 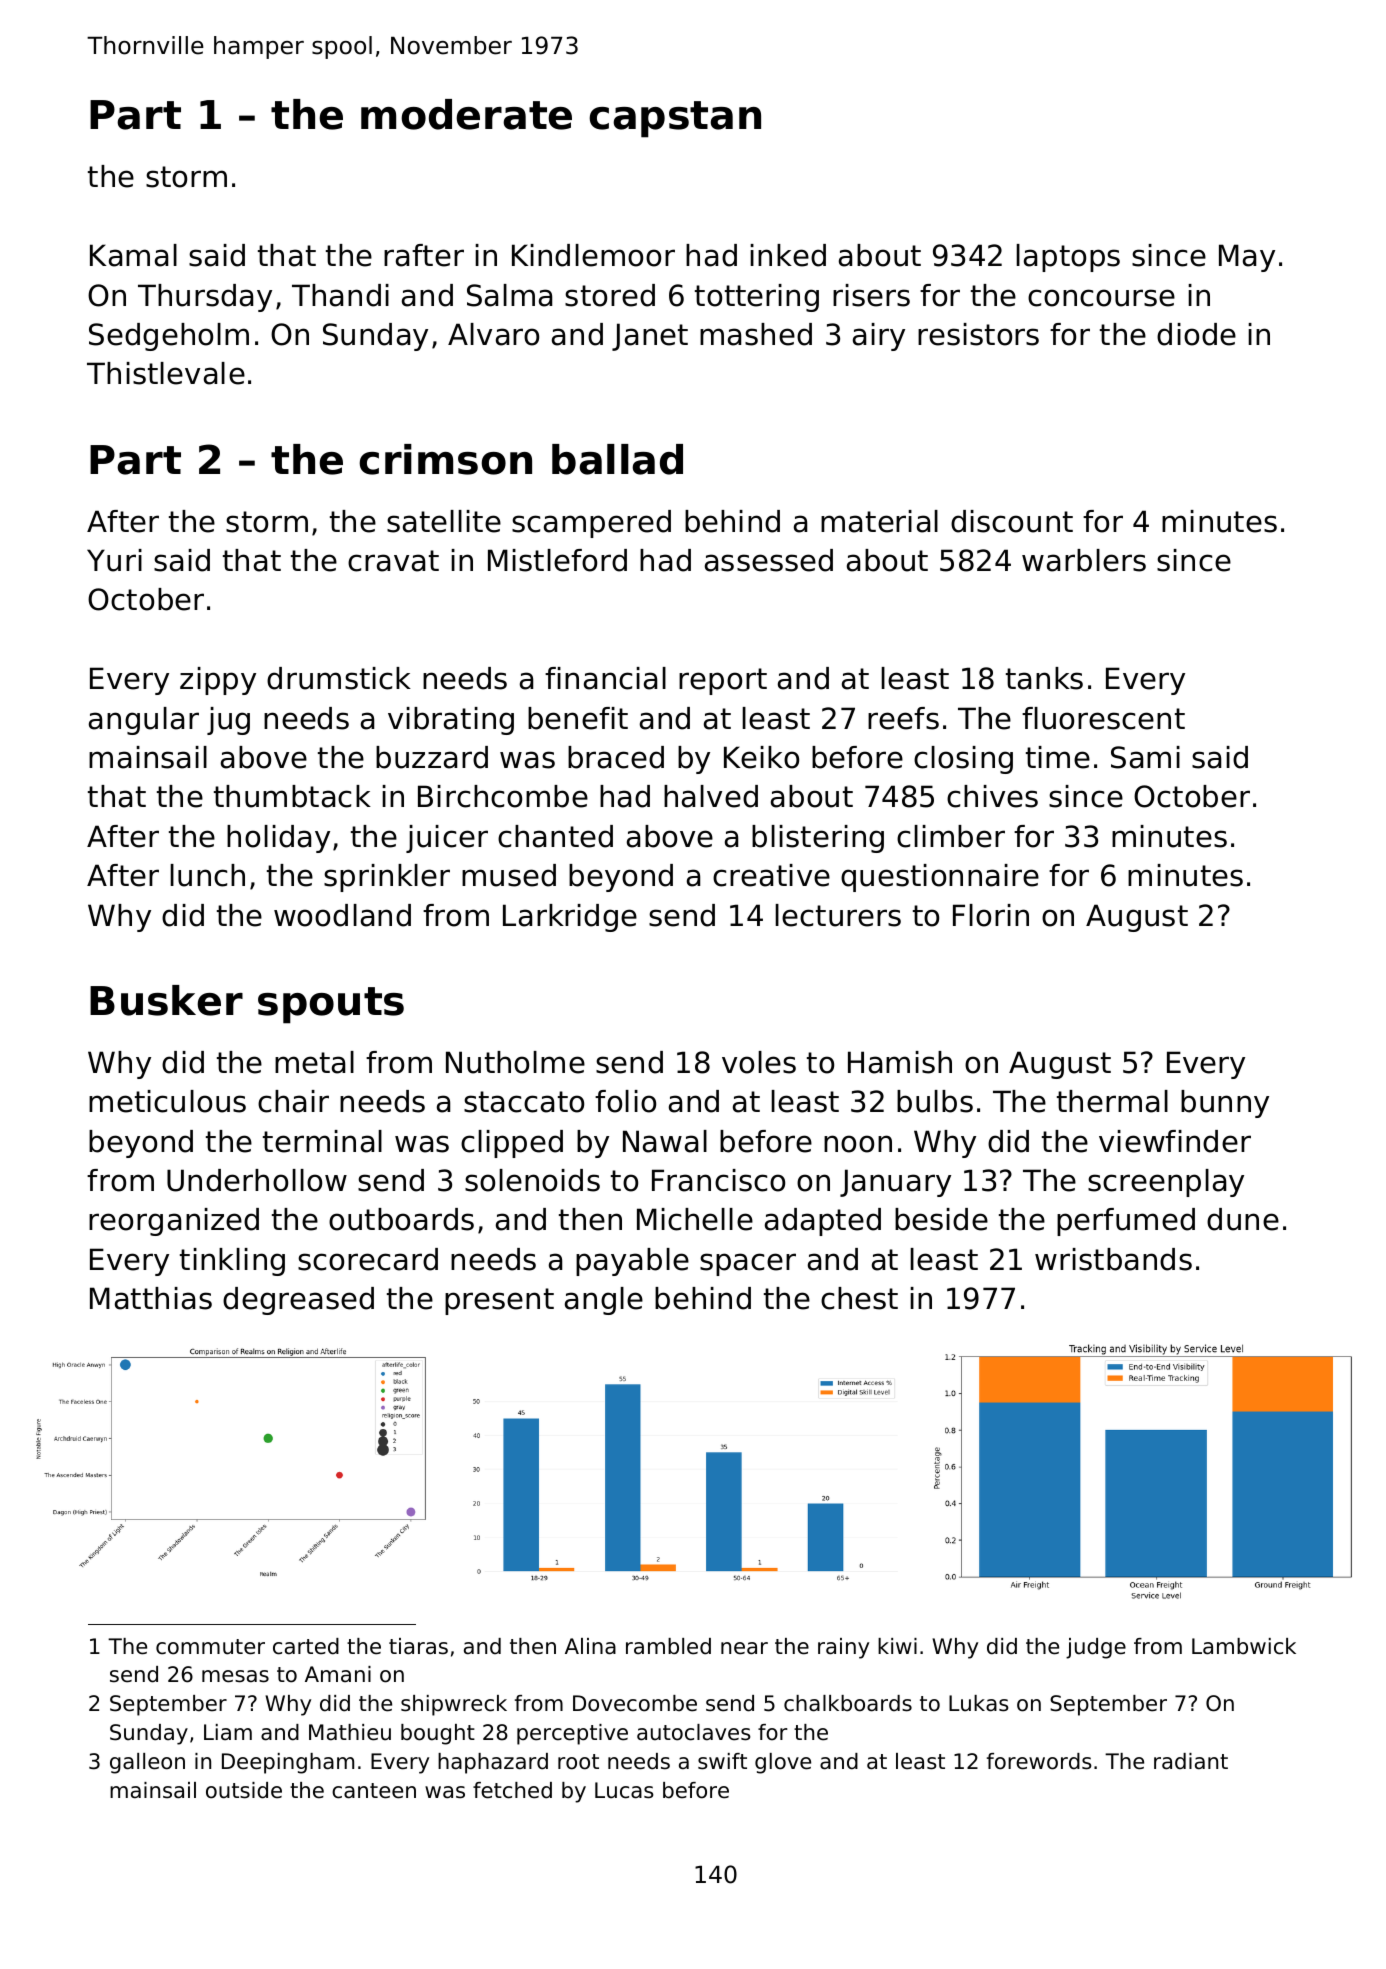 I want to click on Yuri, so click(x=114, y=560).
